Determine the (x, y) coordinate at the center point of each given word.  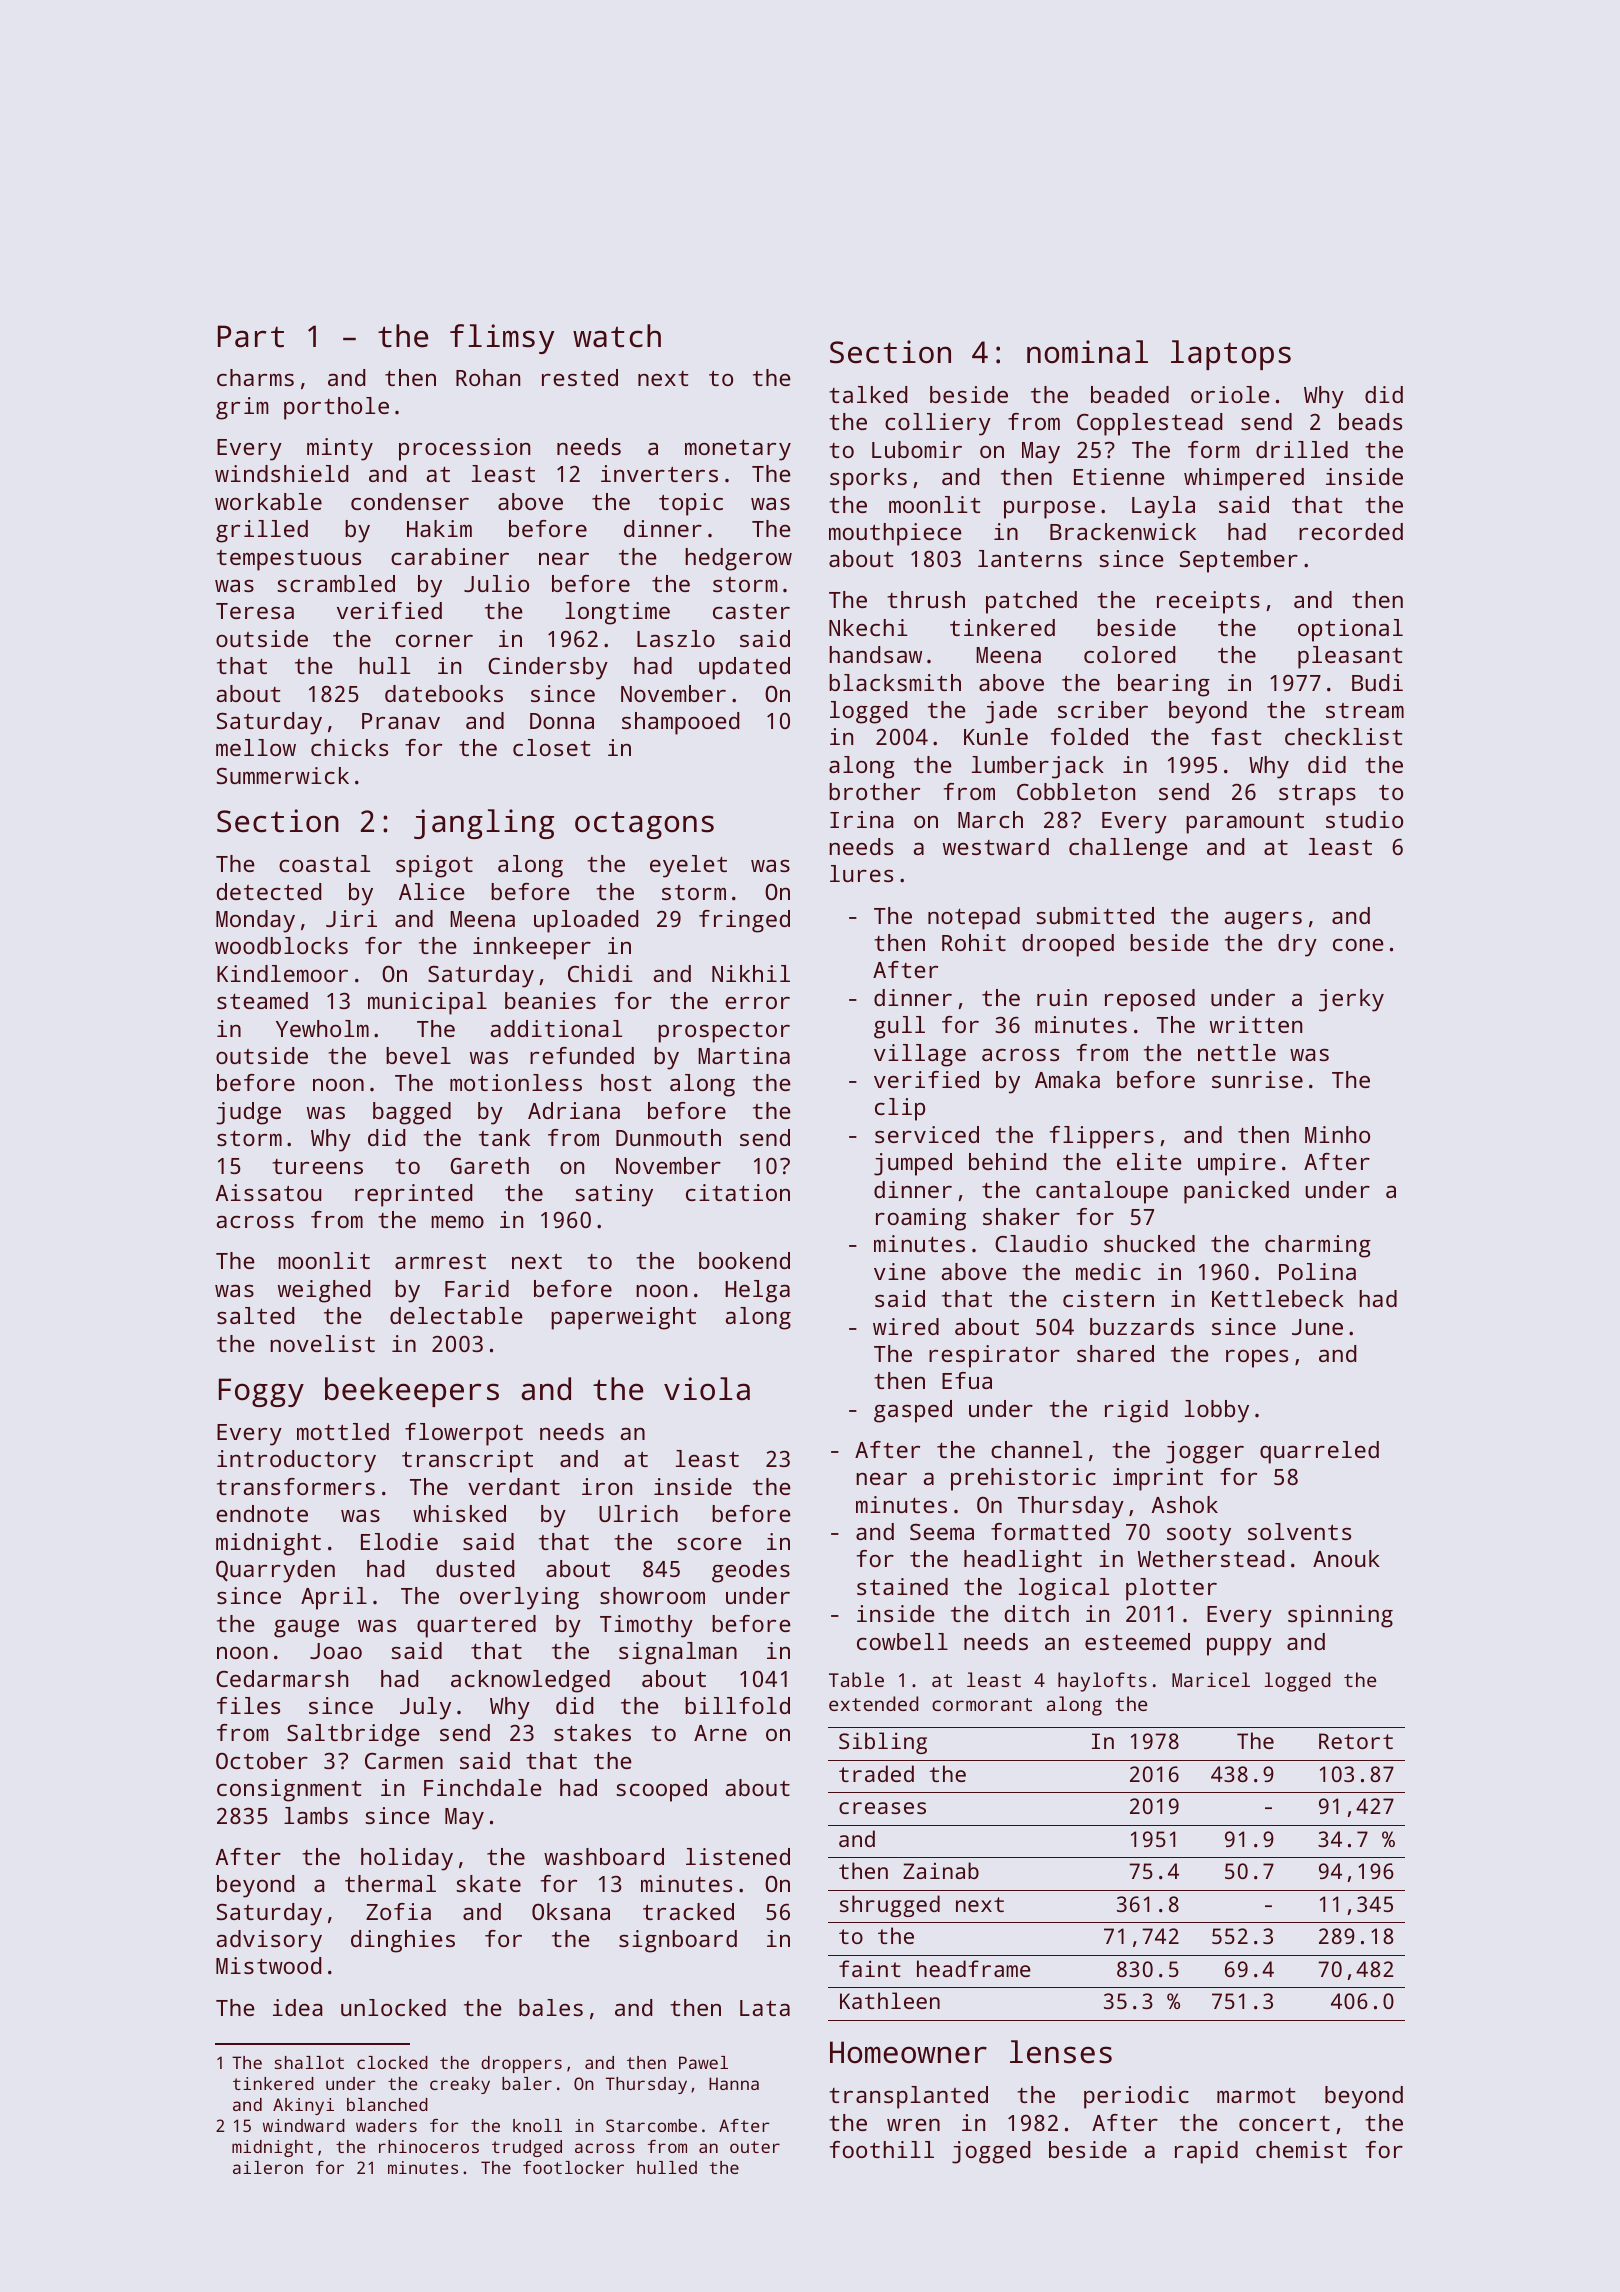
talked (868, 394)
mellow (256, 747)
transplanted (908, 2097)
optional (1350, 630)
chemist (1301, 2149)
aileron (268, 2167)
